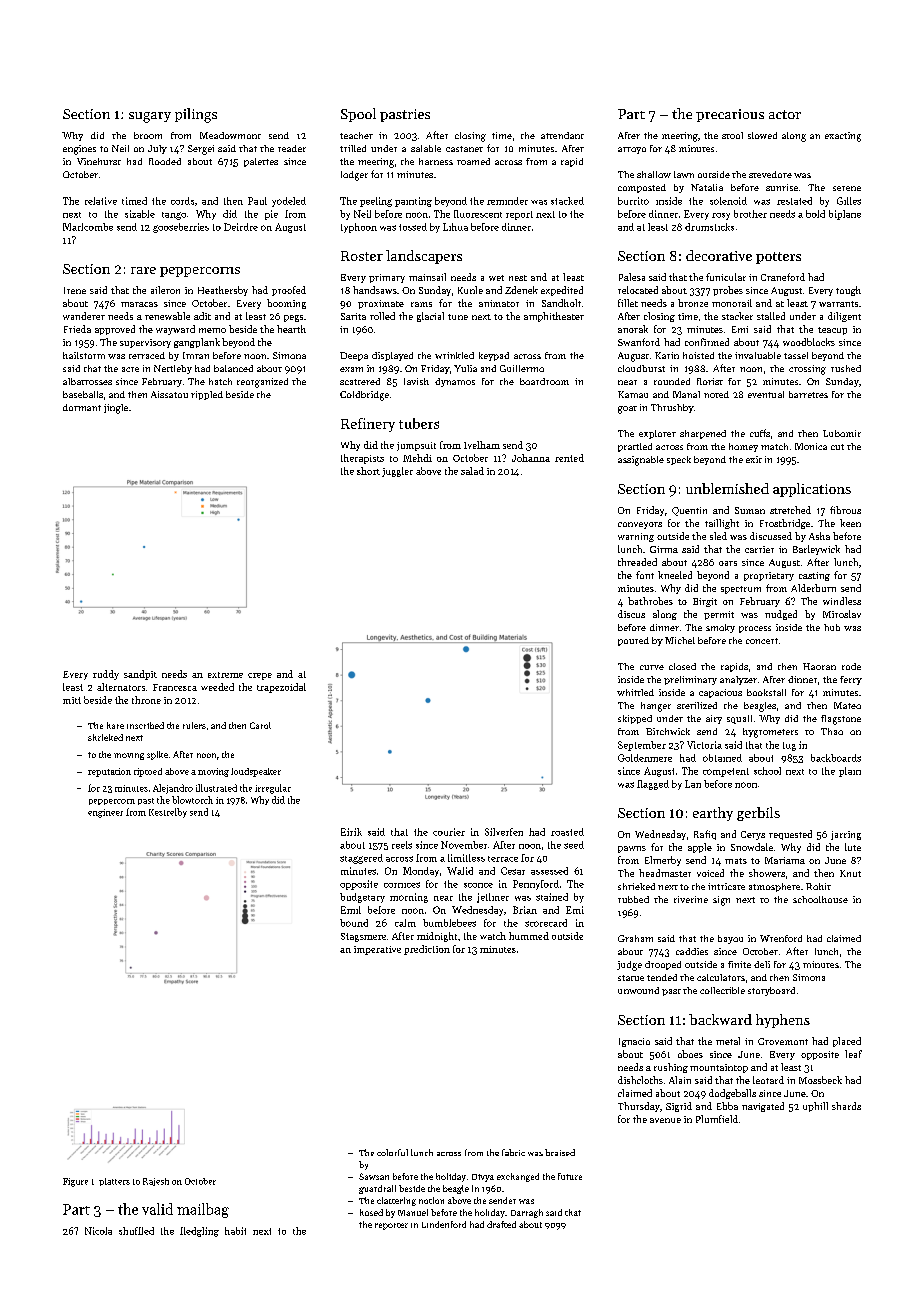 The width and height of the screenshot is (924, 1308). Describe the element at coordinates (672, 381) in the screenshot. I see `rounded` at that location.
